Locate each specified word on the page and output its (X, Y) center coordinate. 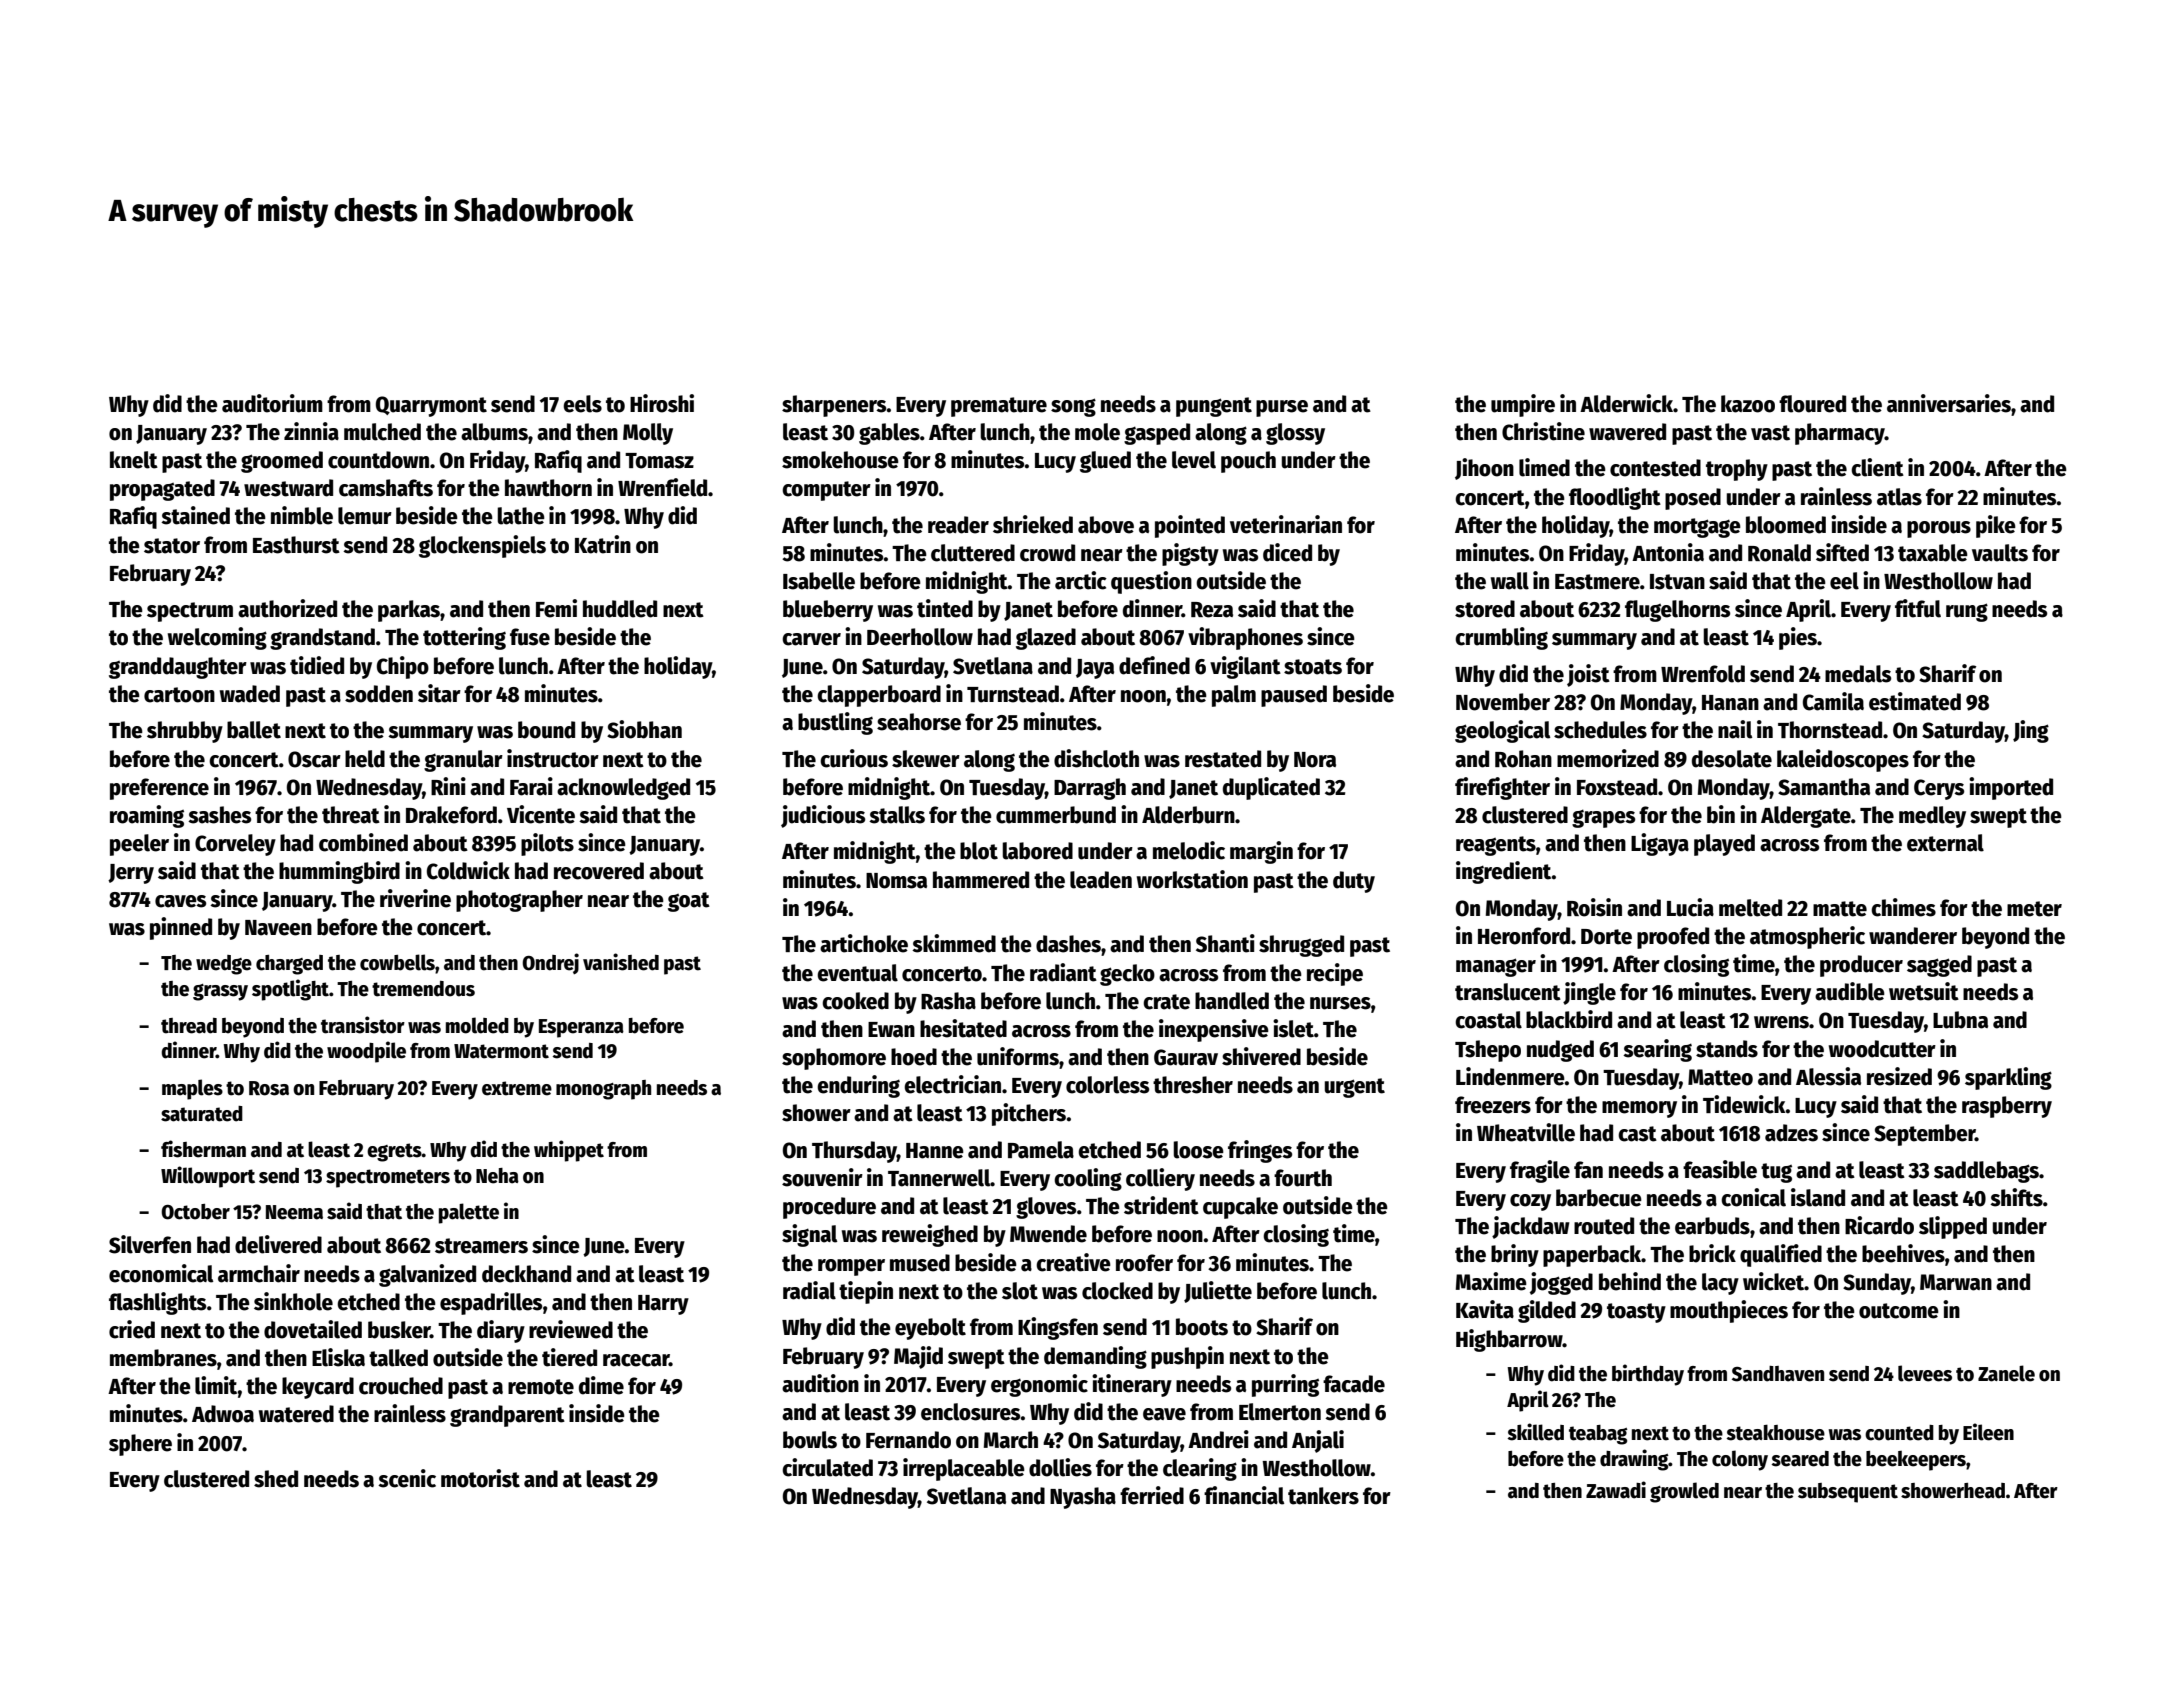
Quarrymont (431, 406)
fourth (1303, 1178)
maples (192, 1089)
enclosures (971, 1412)
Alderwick (1626, 403)
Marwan (1956, 1282)
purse (1282, 408)
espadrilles (491, 1303)
